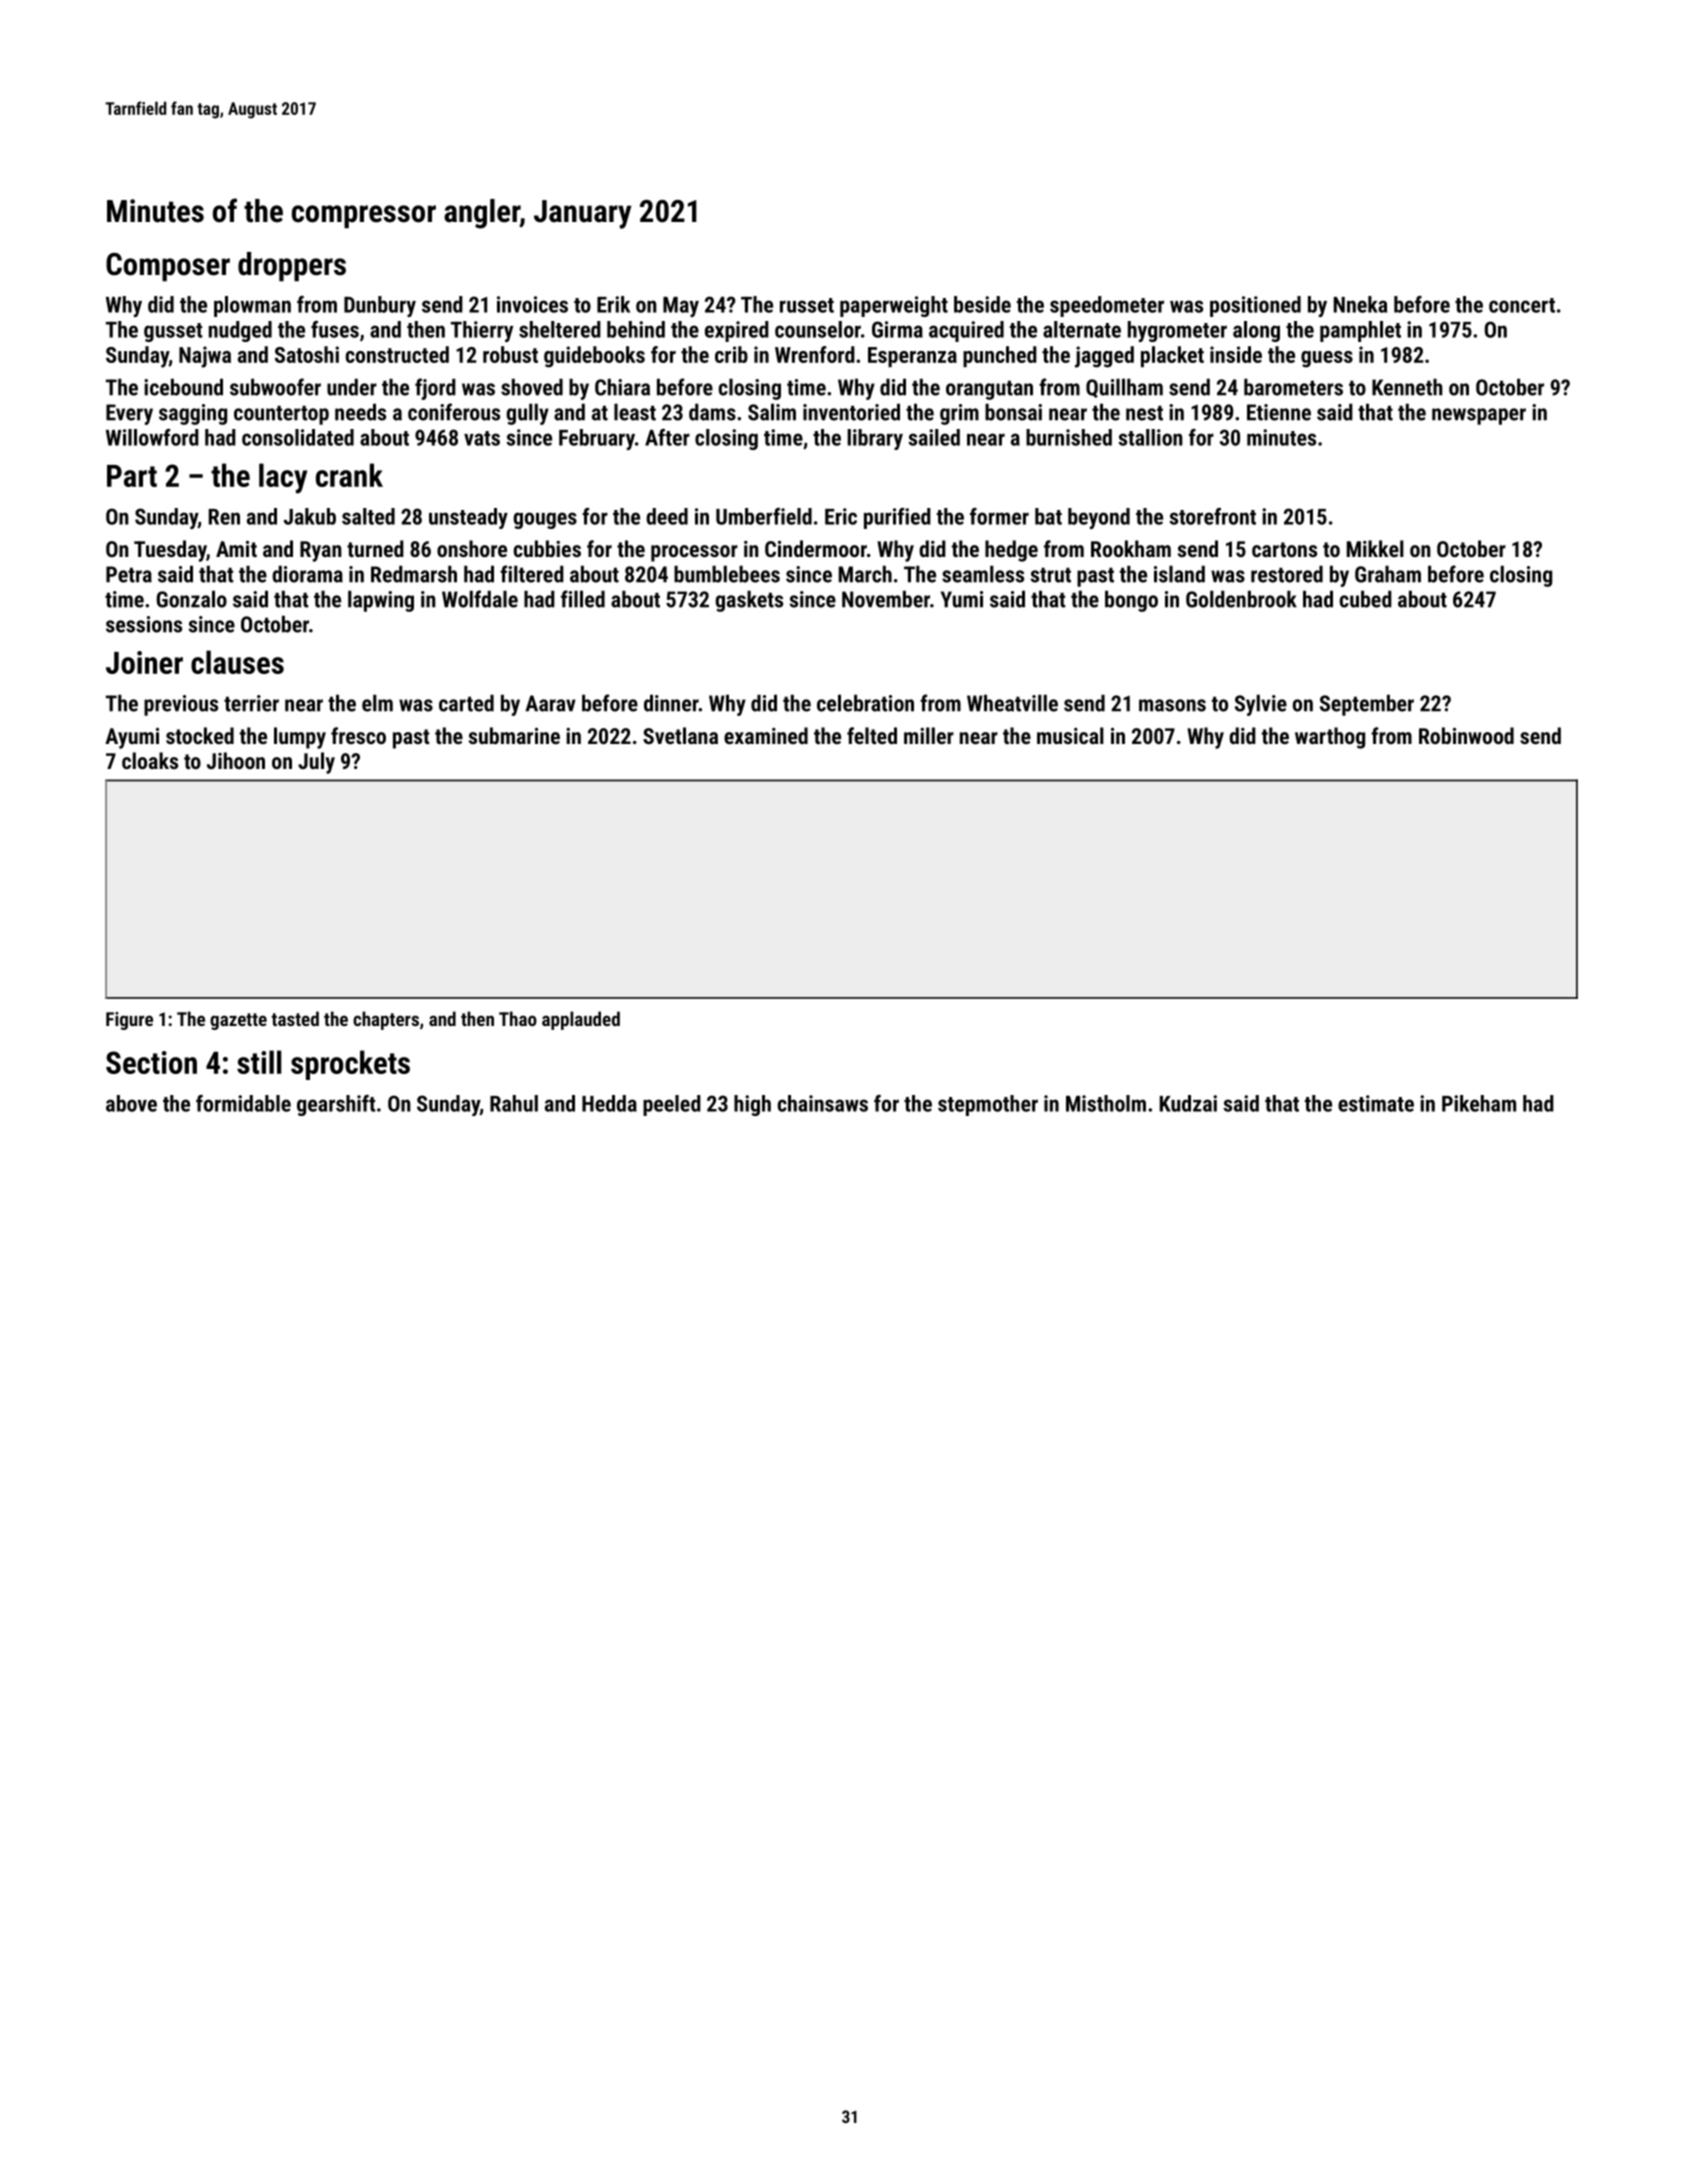  Describe the element at coordinates (1255, 306) in the screenshot. I see `positioned` at that location.
